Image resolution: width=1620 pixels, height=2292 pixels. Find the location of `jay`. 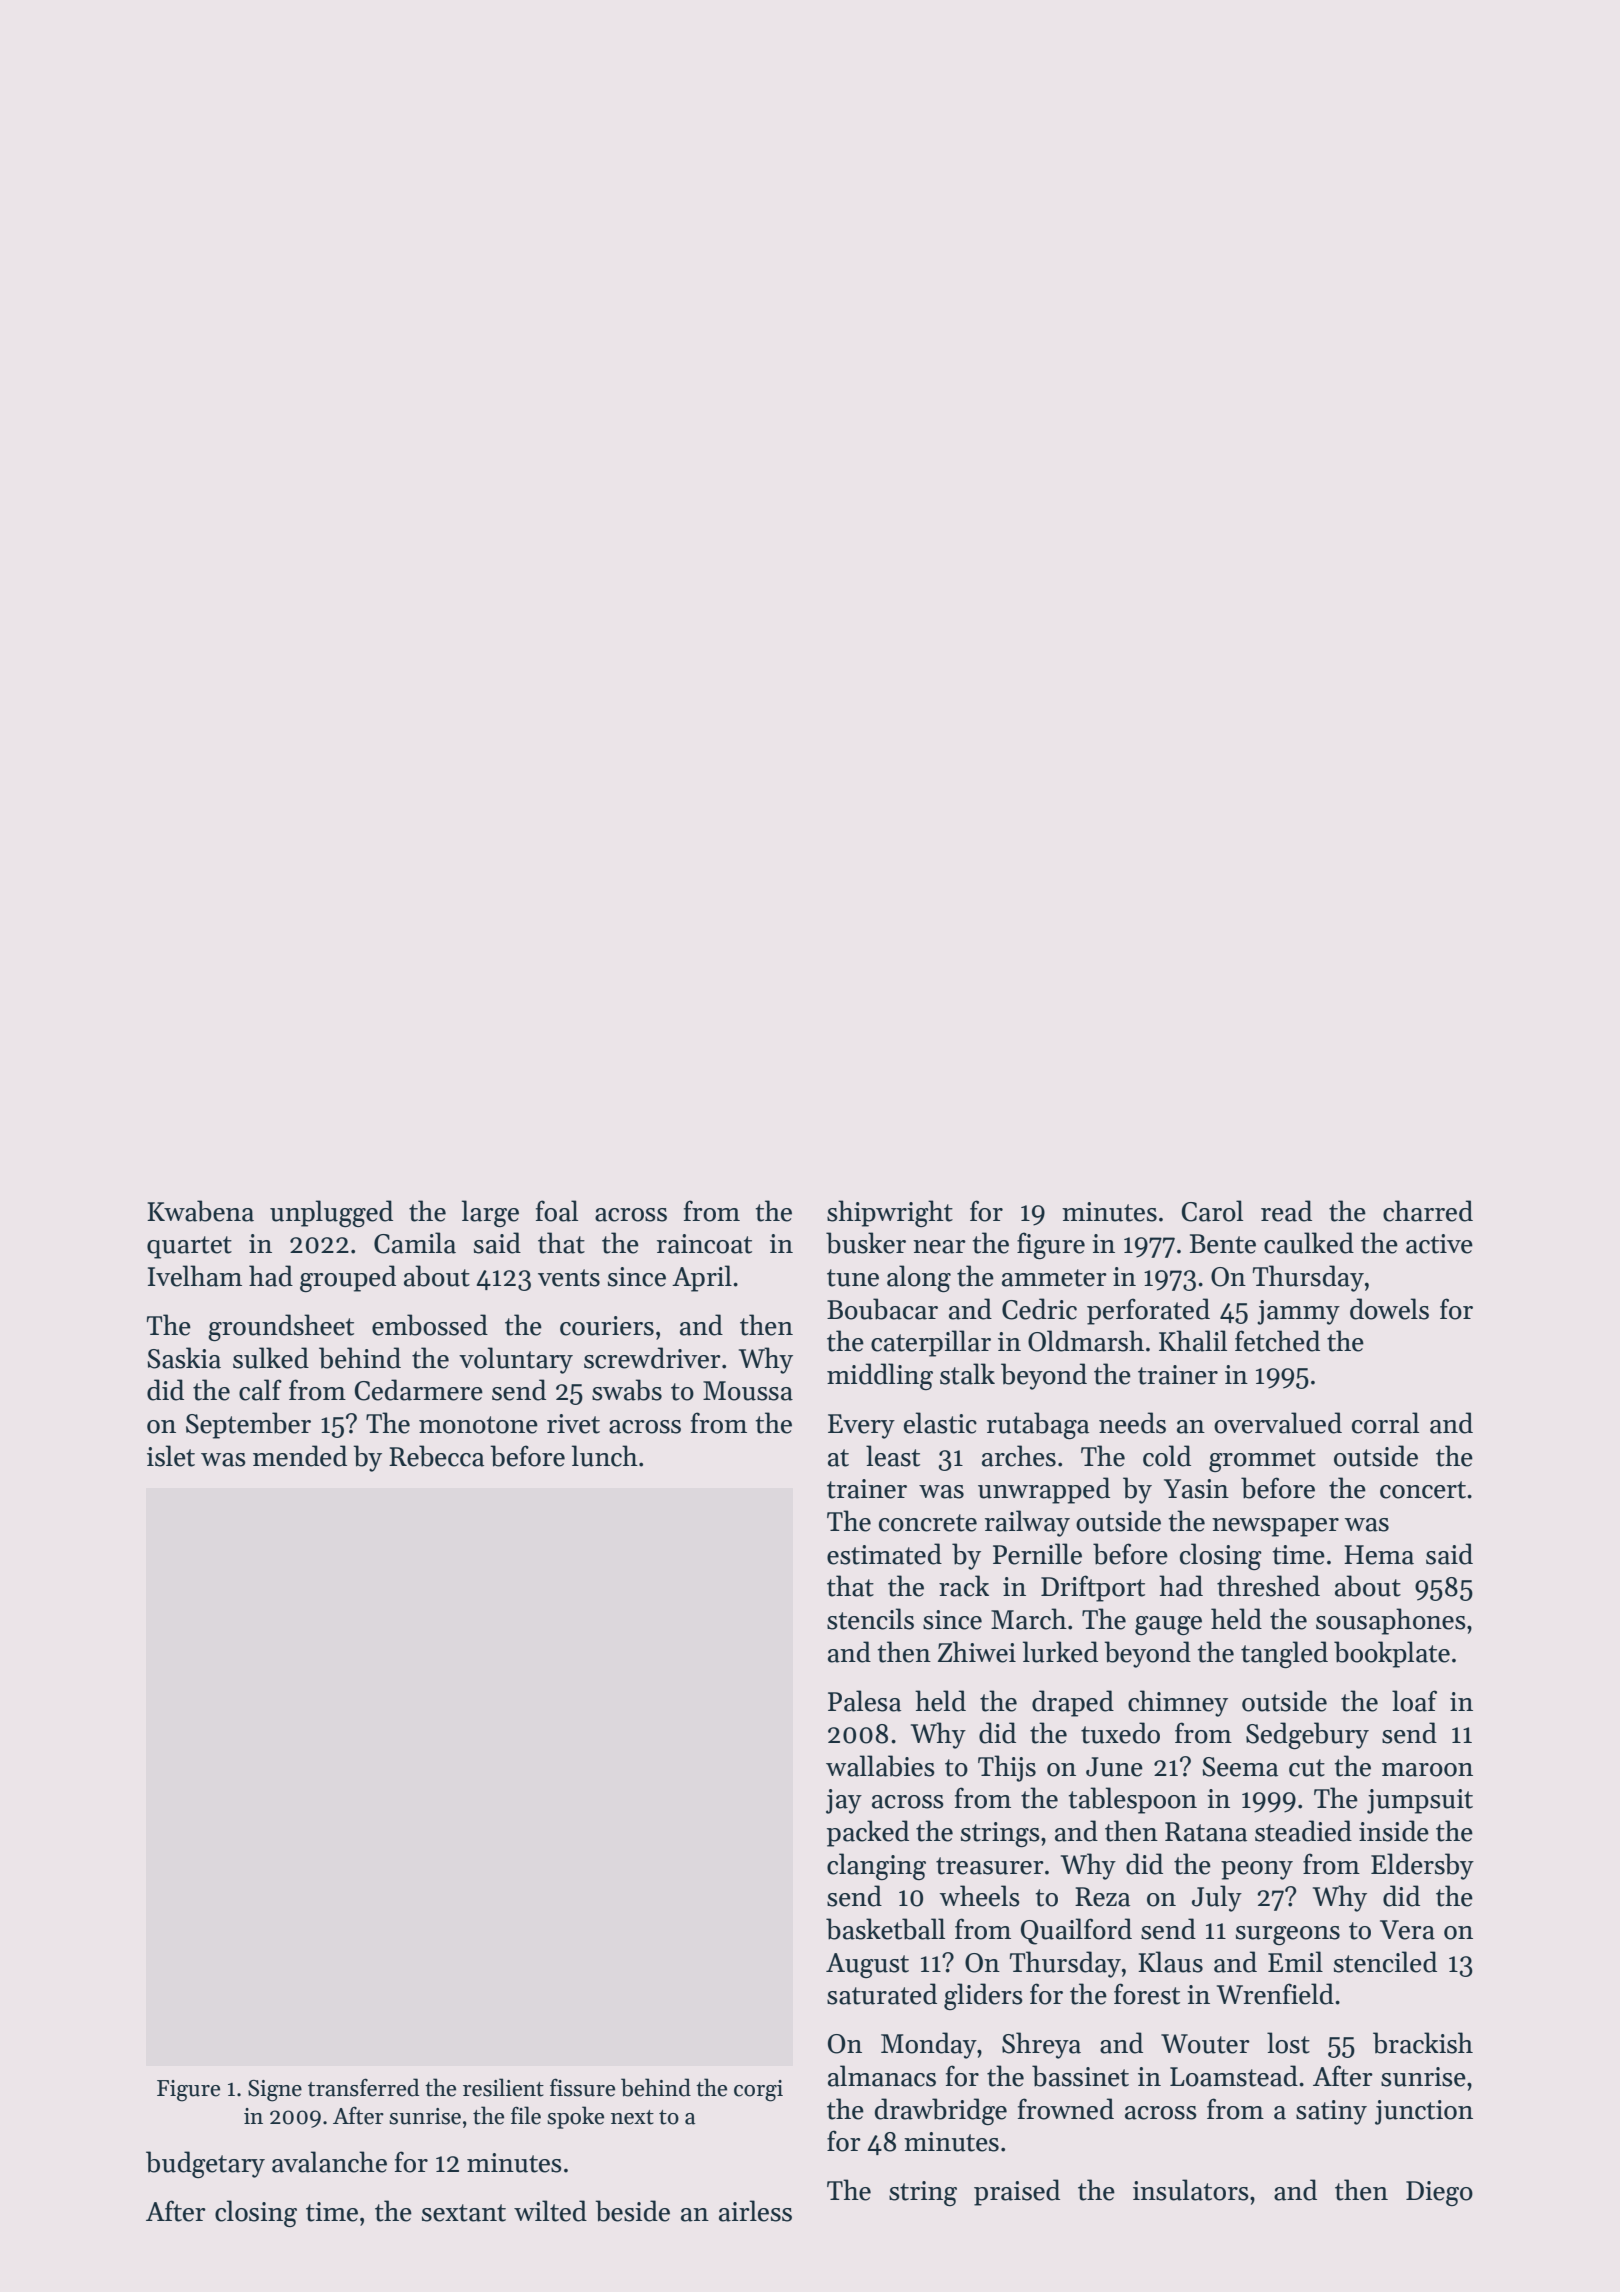

jay is located at coordinates (844, 1801).
